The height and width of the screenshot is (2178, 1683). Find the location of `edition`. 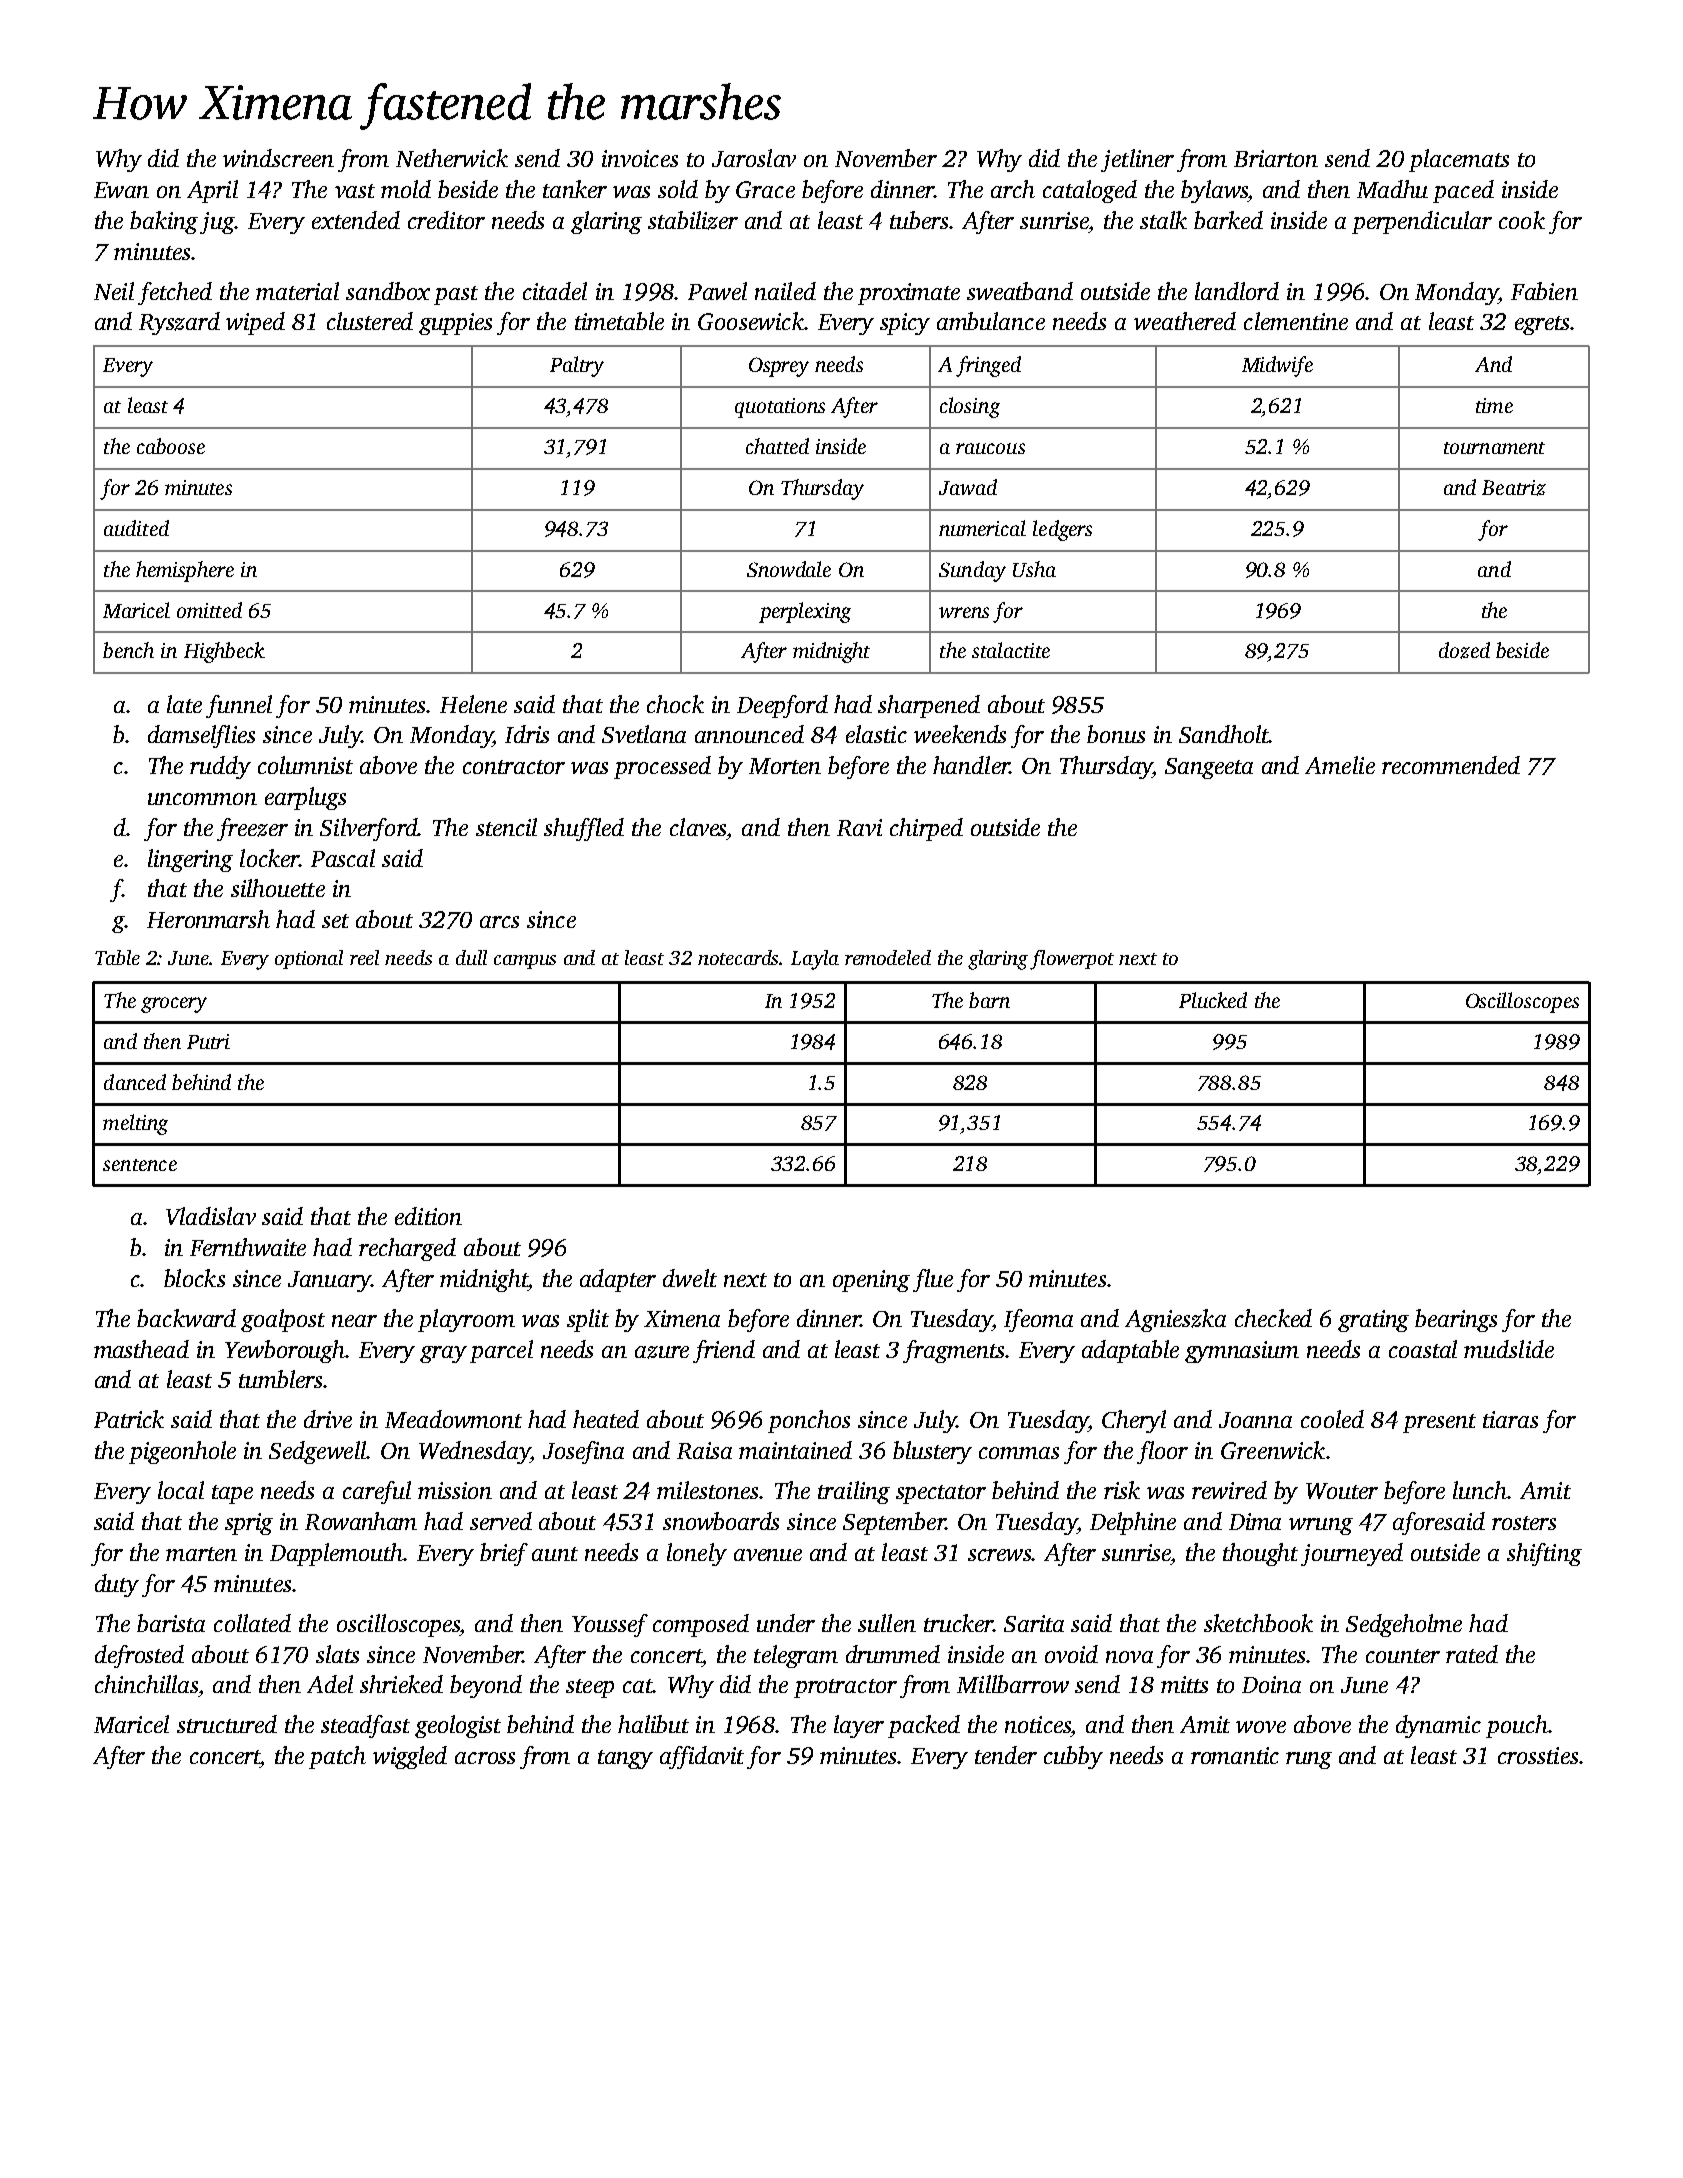

edition is located at coordinates (428, 1216).
